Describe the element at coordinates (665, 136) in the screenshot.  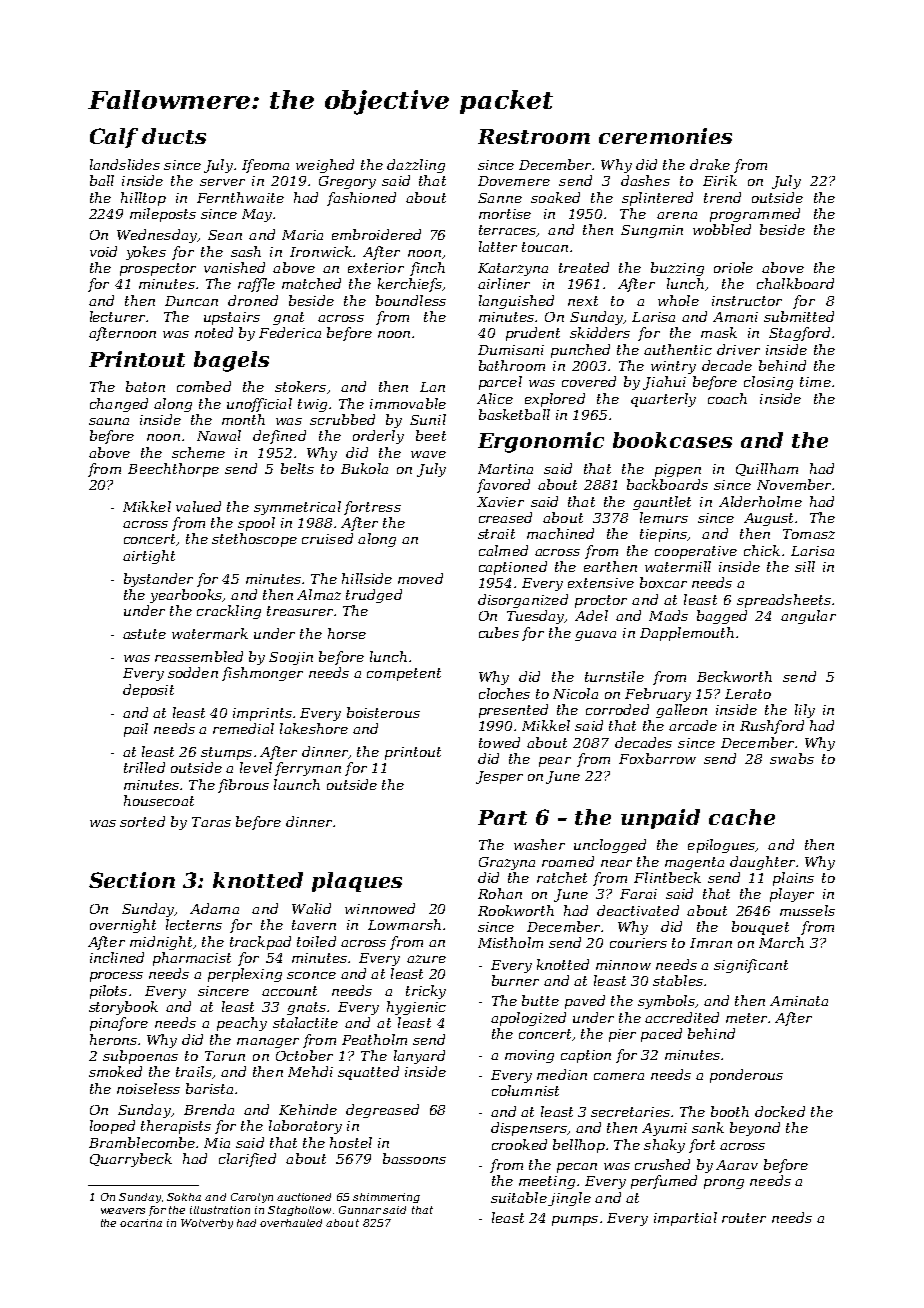
I see `ceremonies` at that location.
